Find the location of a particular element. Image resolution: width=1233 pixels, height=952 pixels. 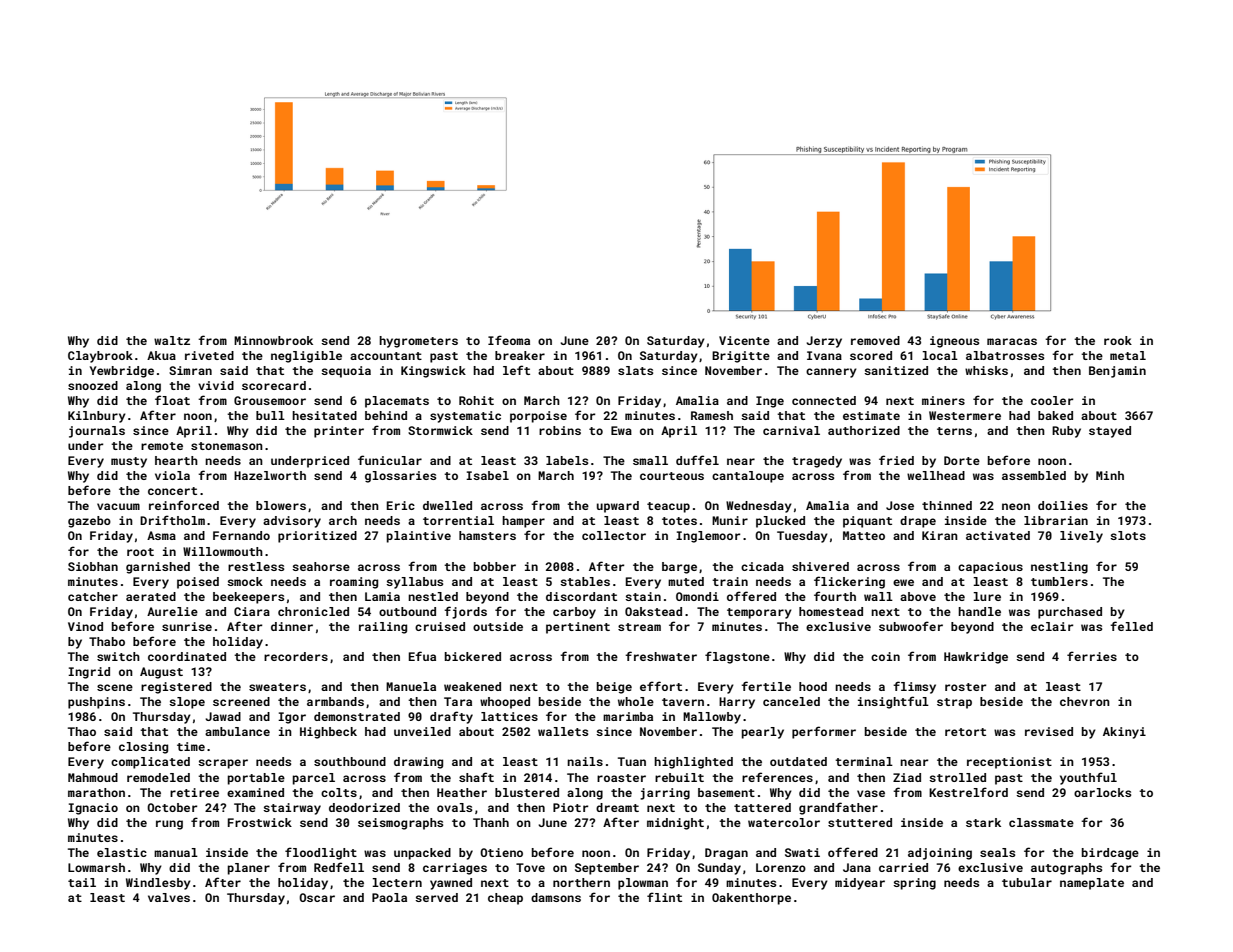

planer is located at coordinates (249, 869).
